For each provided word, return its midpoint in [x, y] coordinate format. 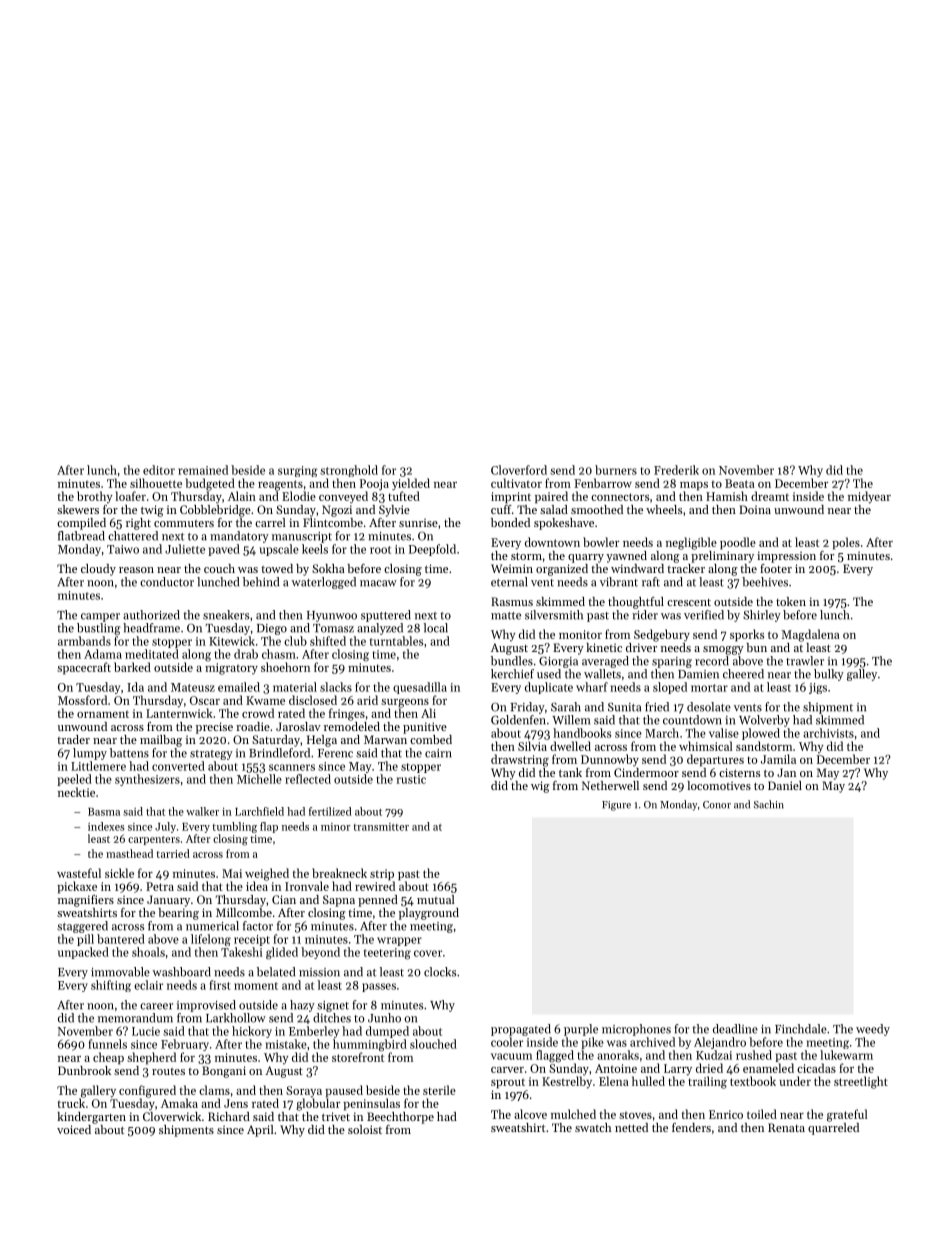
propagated [521, 1030]
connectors [620, 497]
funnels [107, 1044]
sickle [119, 873]
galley [862, 675]
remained [203, 470]
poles [846, 543]
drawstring [520, 760]
